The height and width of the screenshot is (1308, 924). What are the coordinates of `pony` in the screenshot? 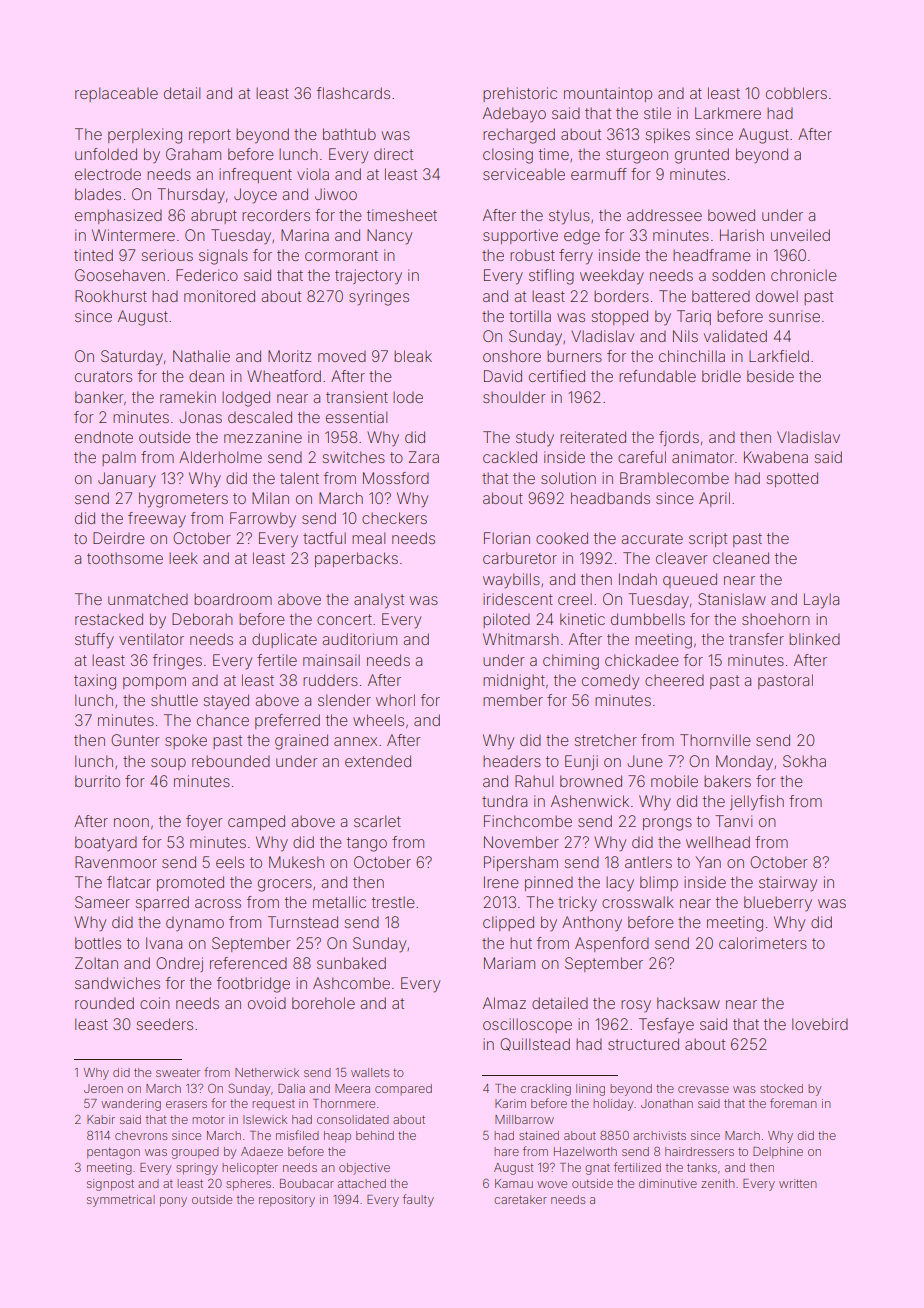 It's located at (173, 1202).
